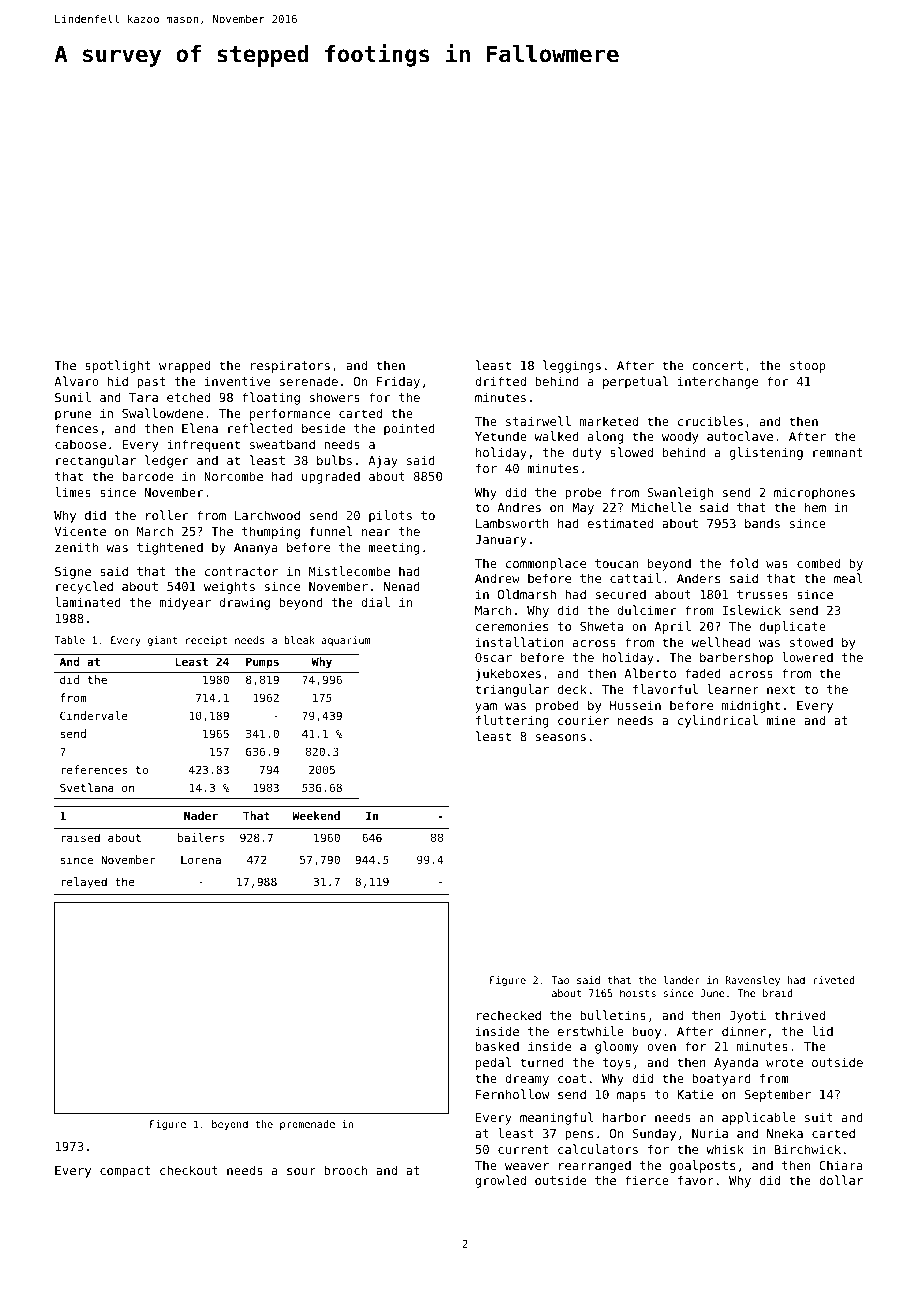 This page has width=924, height=1308. What do you see at coordinates (561, 737) in the page?
I see `seasons` at bounding box center [561, 737].
